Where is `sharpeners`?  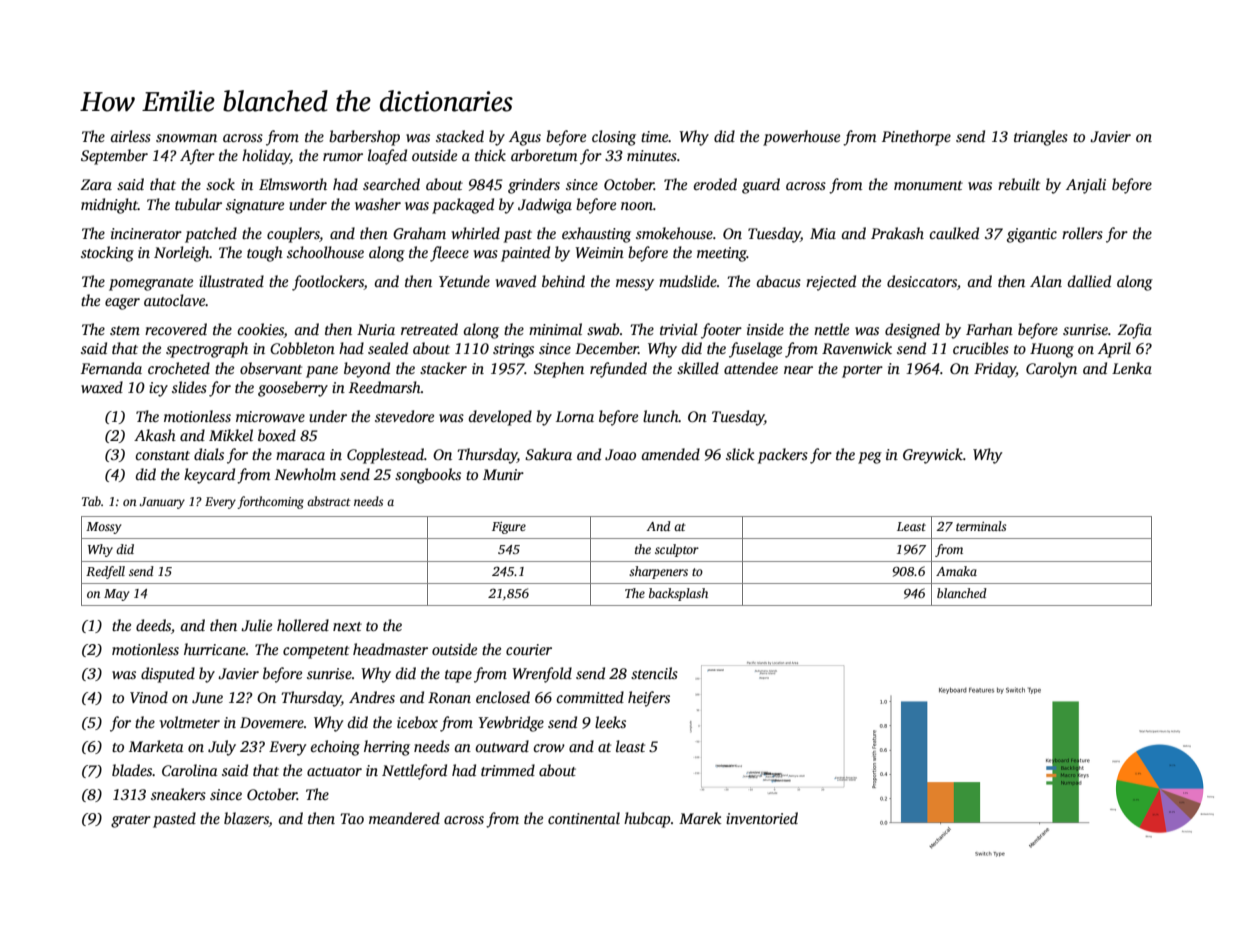
sharpeners is located at coordinates (658, 572).
